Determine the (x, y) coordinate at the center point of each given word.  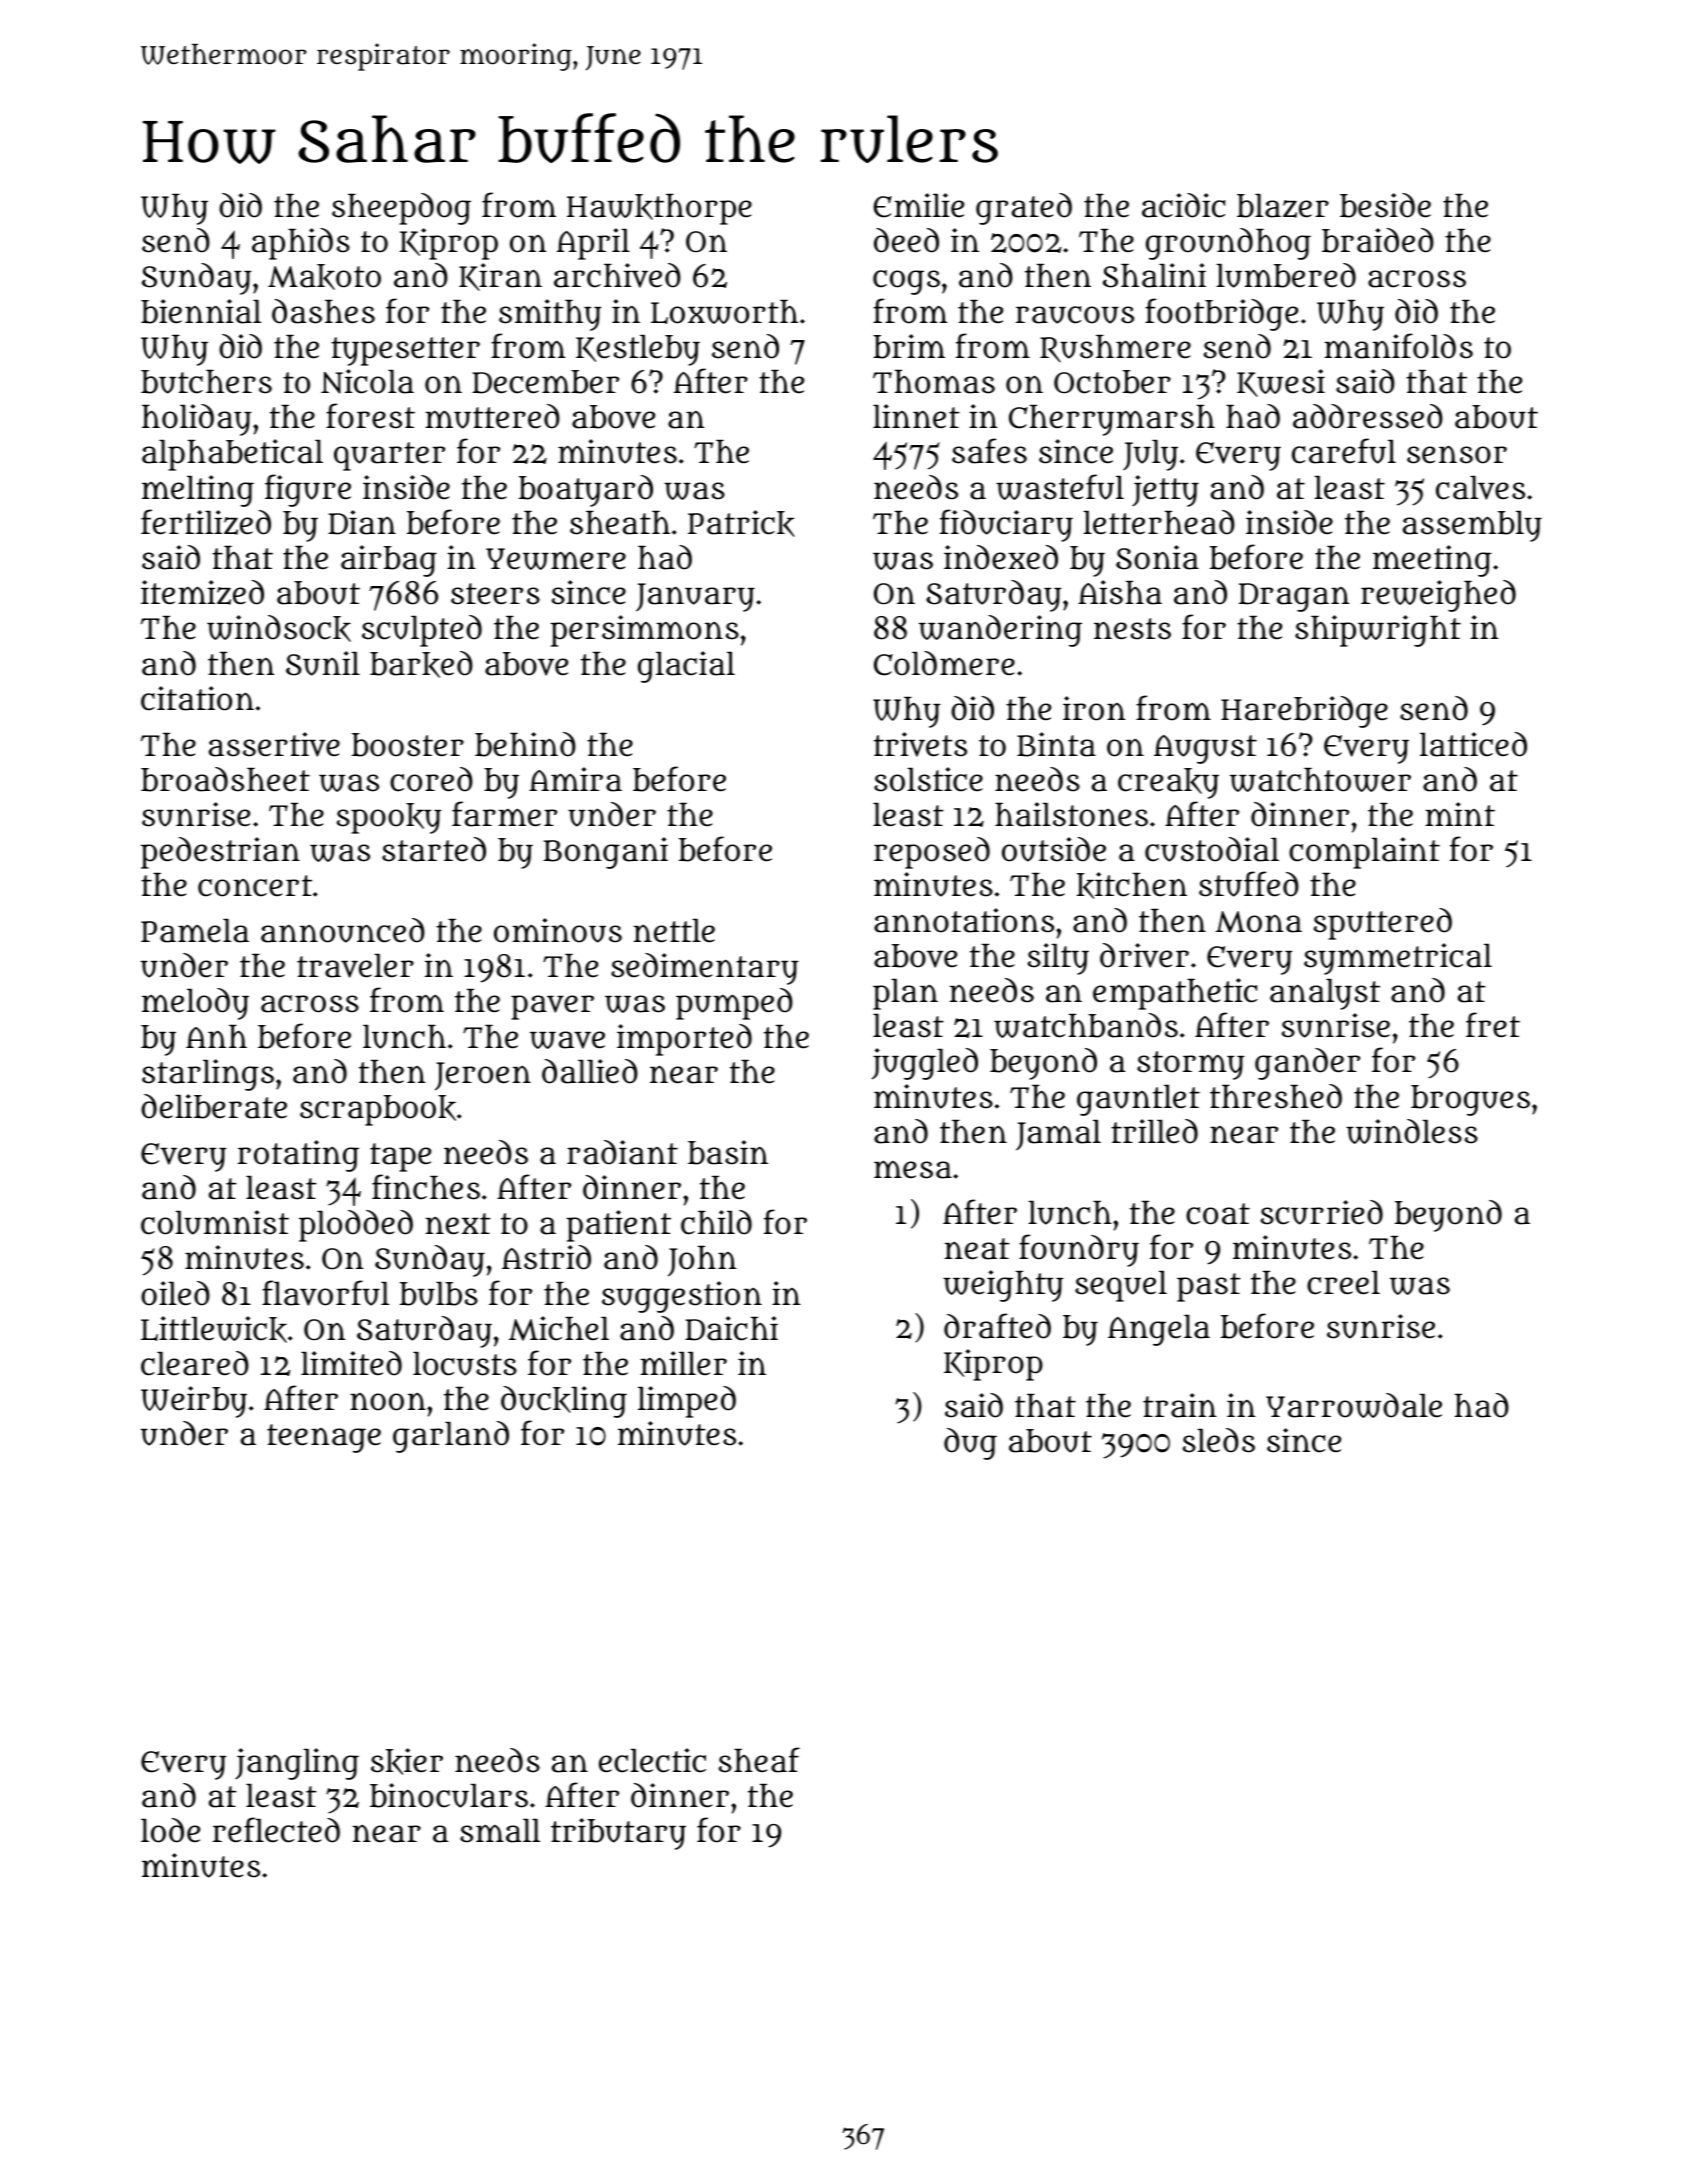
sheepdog (401, 209)
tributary (618, 1834)
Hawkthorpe (659, 209)
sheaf (759, 1760)
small (500, 1831)
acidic (1183, 205)
